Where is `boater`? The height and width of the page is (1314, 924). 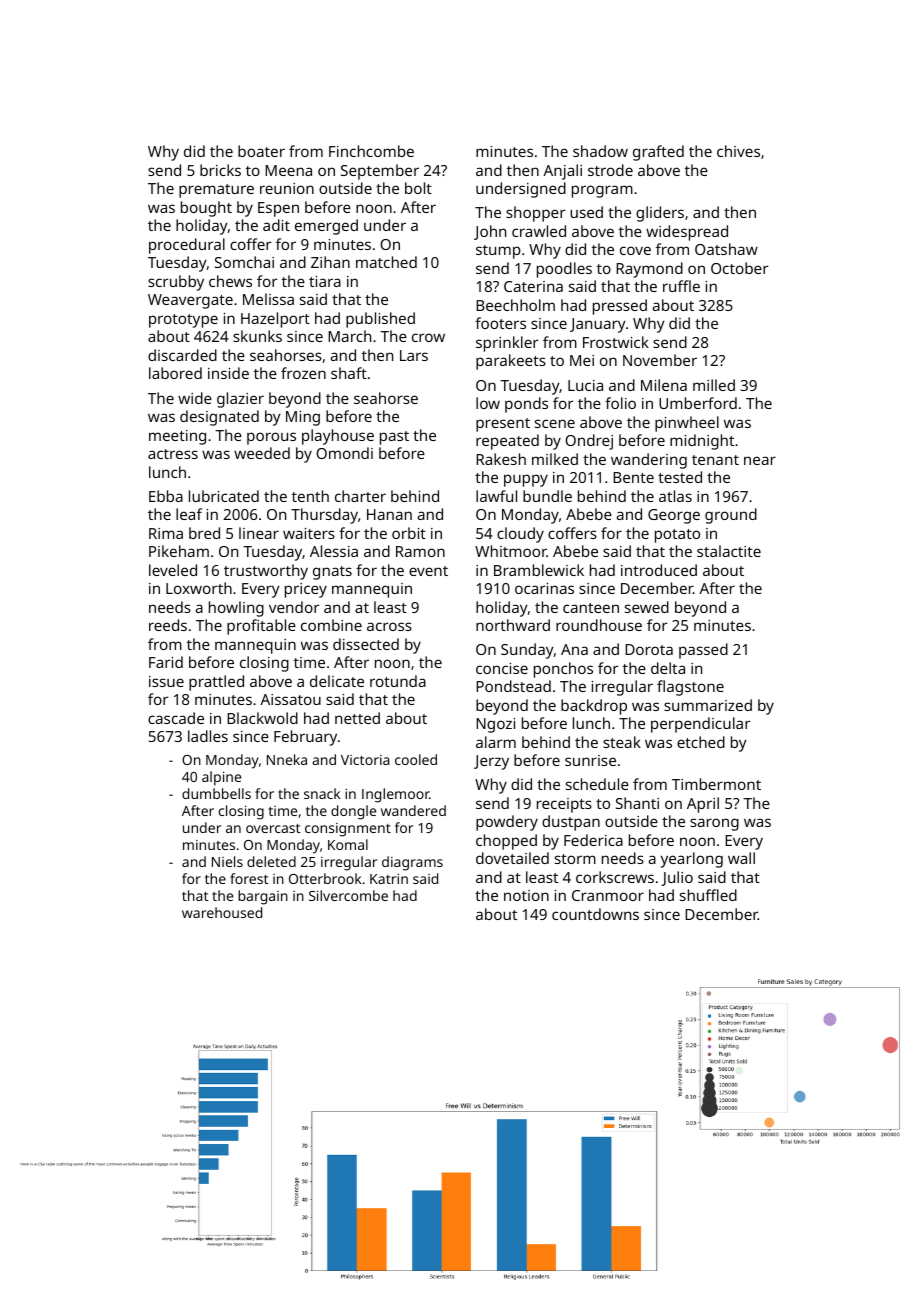 boater is located at coordinates (261, 151).
